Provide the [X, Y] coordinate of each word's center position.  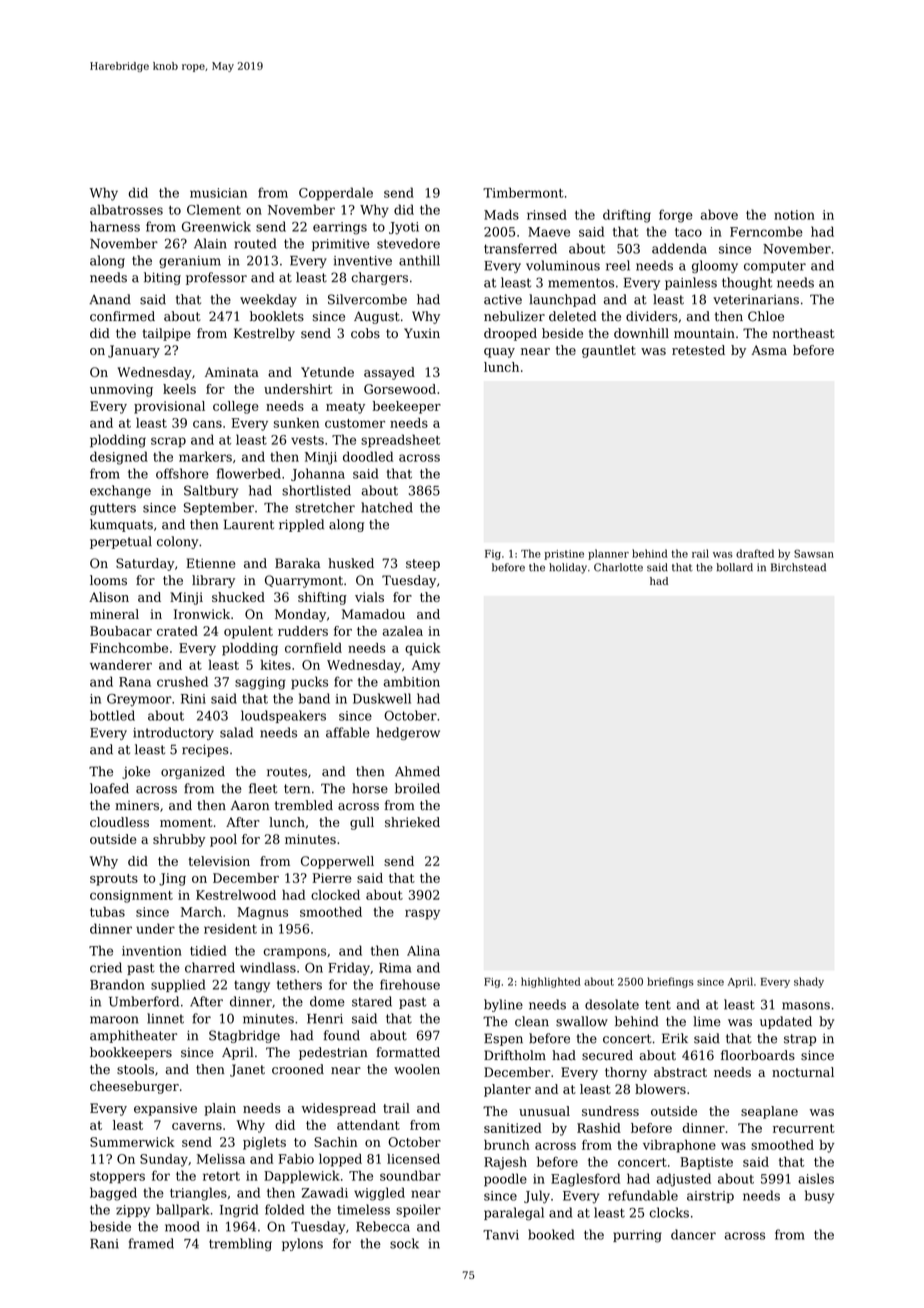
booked [551, 1234]
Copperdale [336, 194]
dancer [693, 1234]
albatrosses [126, 209]
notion [794, 215]
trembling [240, 1244]
